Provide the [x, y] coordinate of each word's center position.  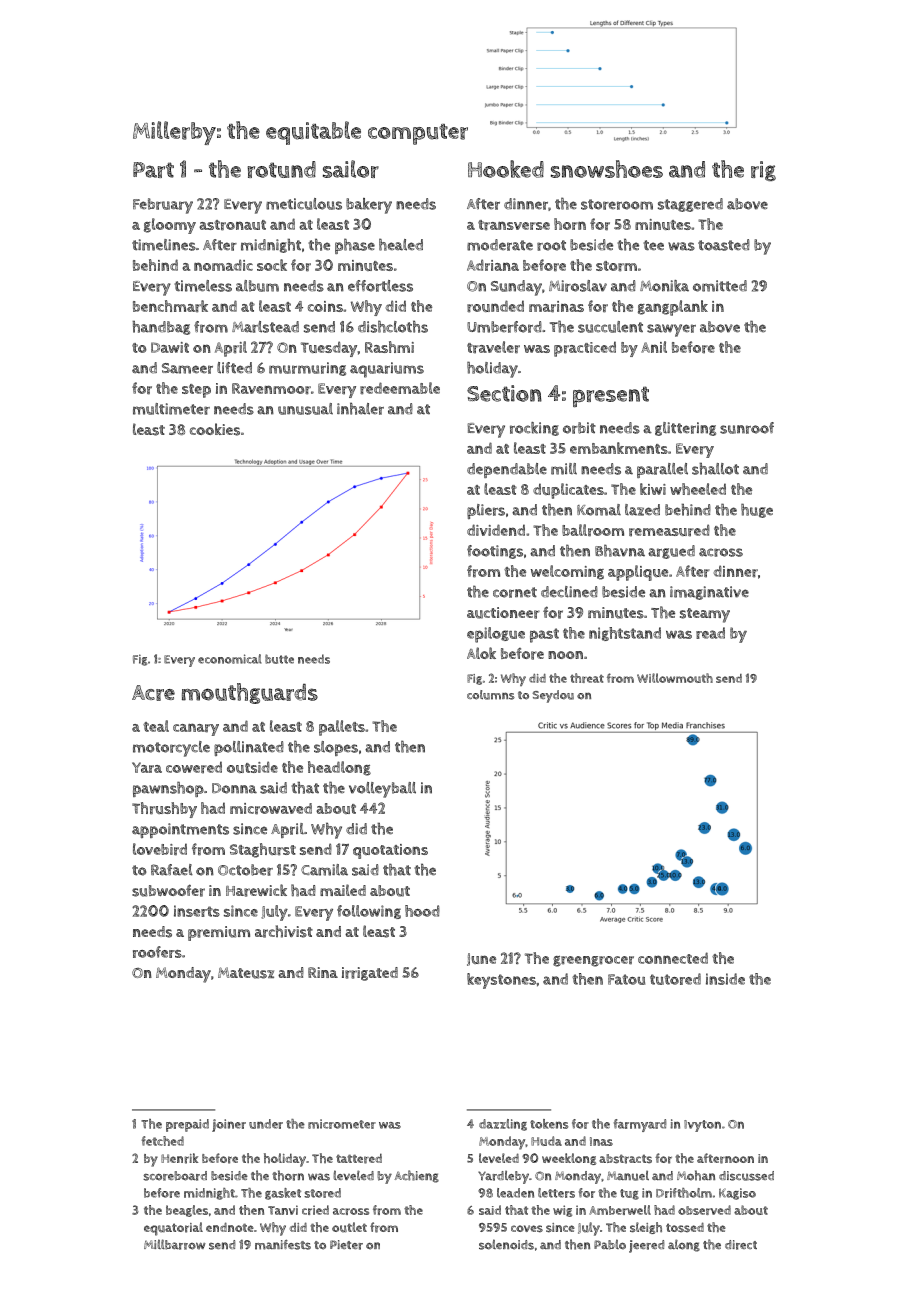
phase [355, 246]
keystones [501, 981]
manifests [283, 1244]
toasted [724, 245]
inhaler [360, 408]
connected [673, 958]
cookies [215, 429]
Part [153, 170]
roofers [157, 952]
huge [757, 511]
